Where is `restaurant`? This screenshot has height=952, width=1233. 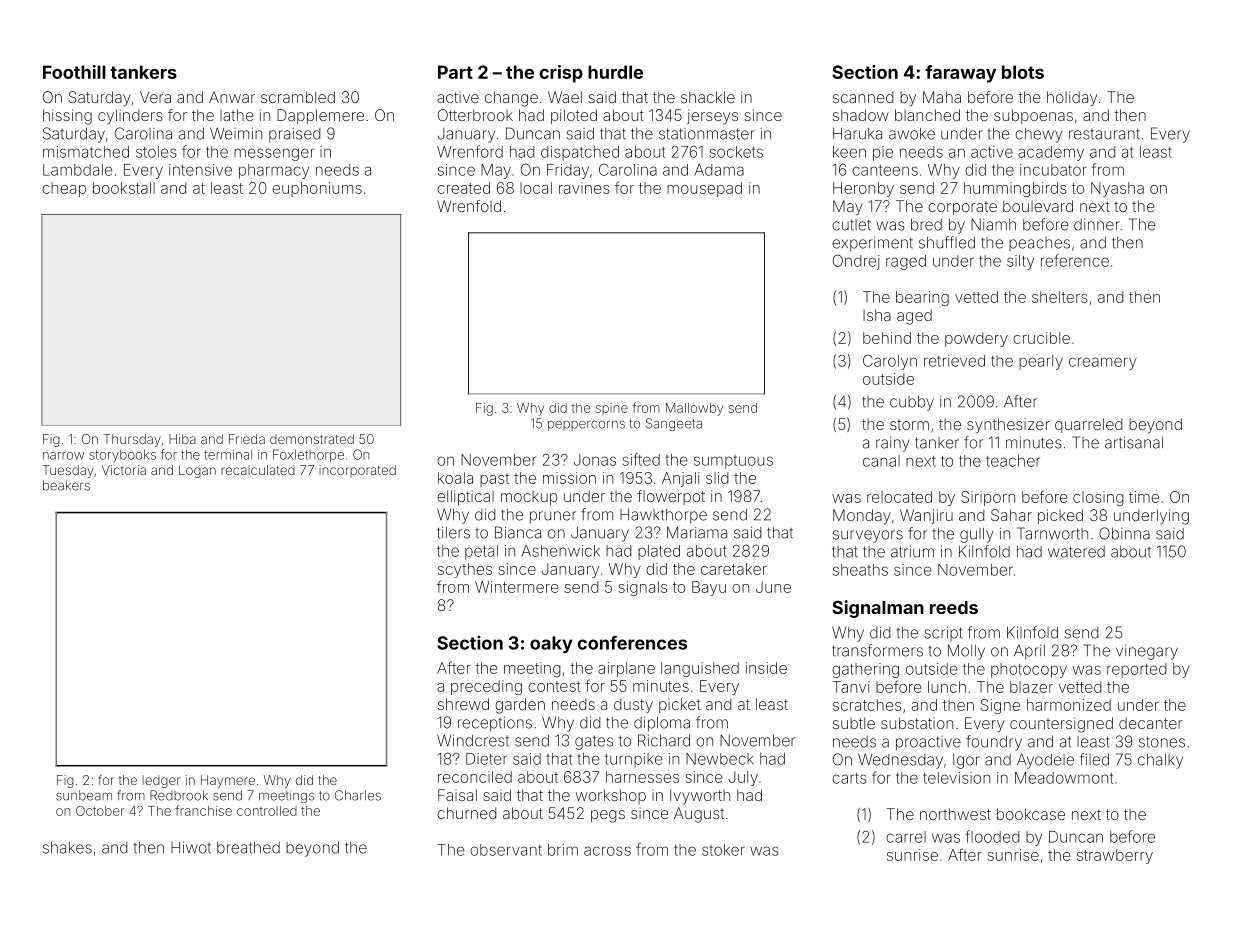
restaurant is located at coordinates (1104, 134).
